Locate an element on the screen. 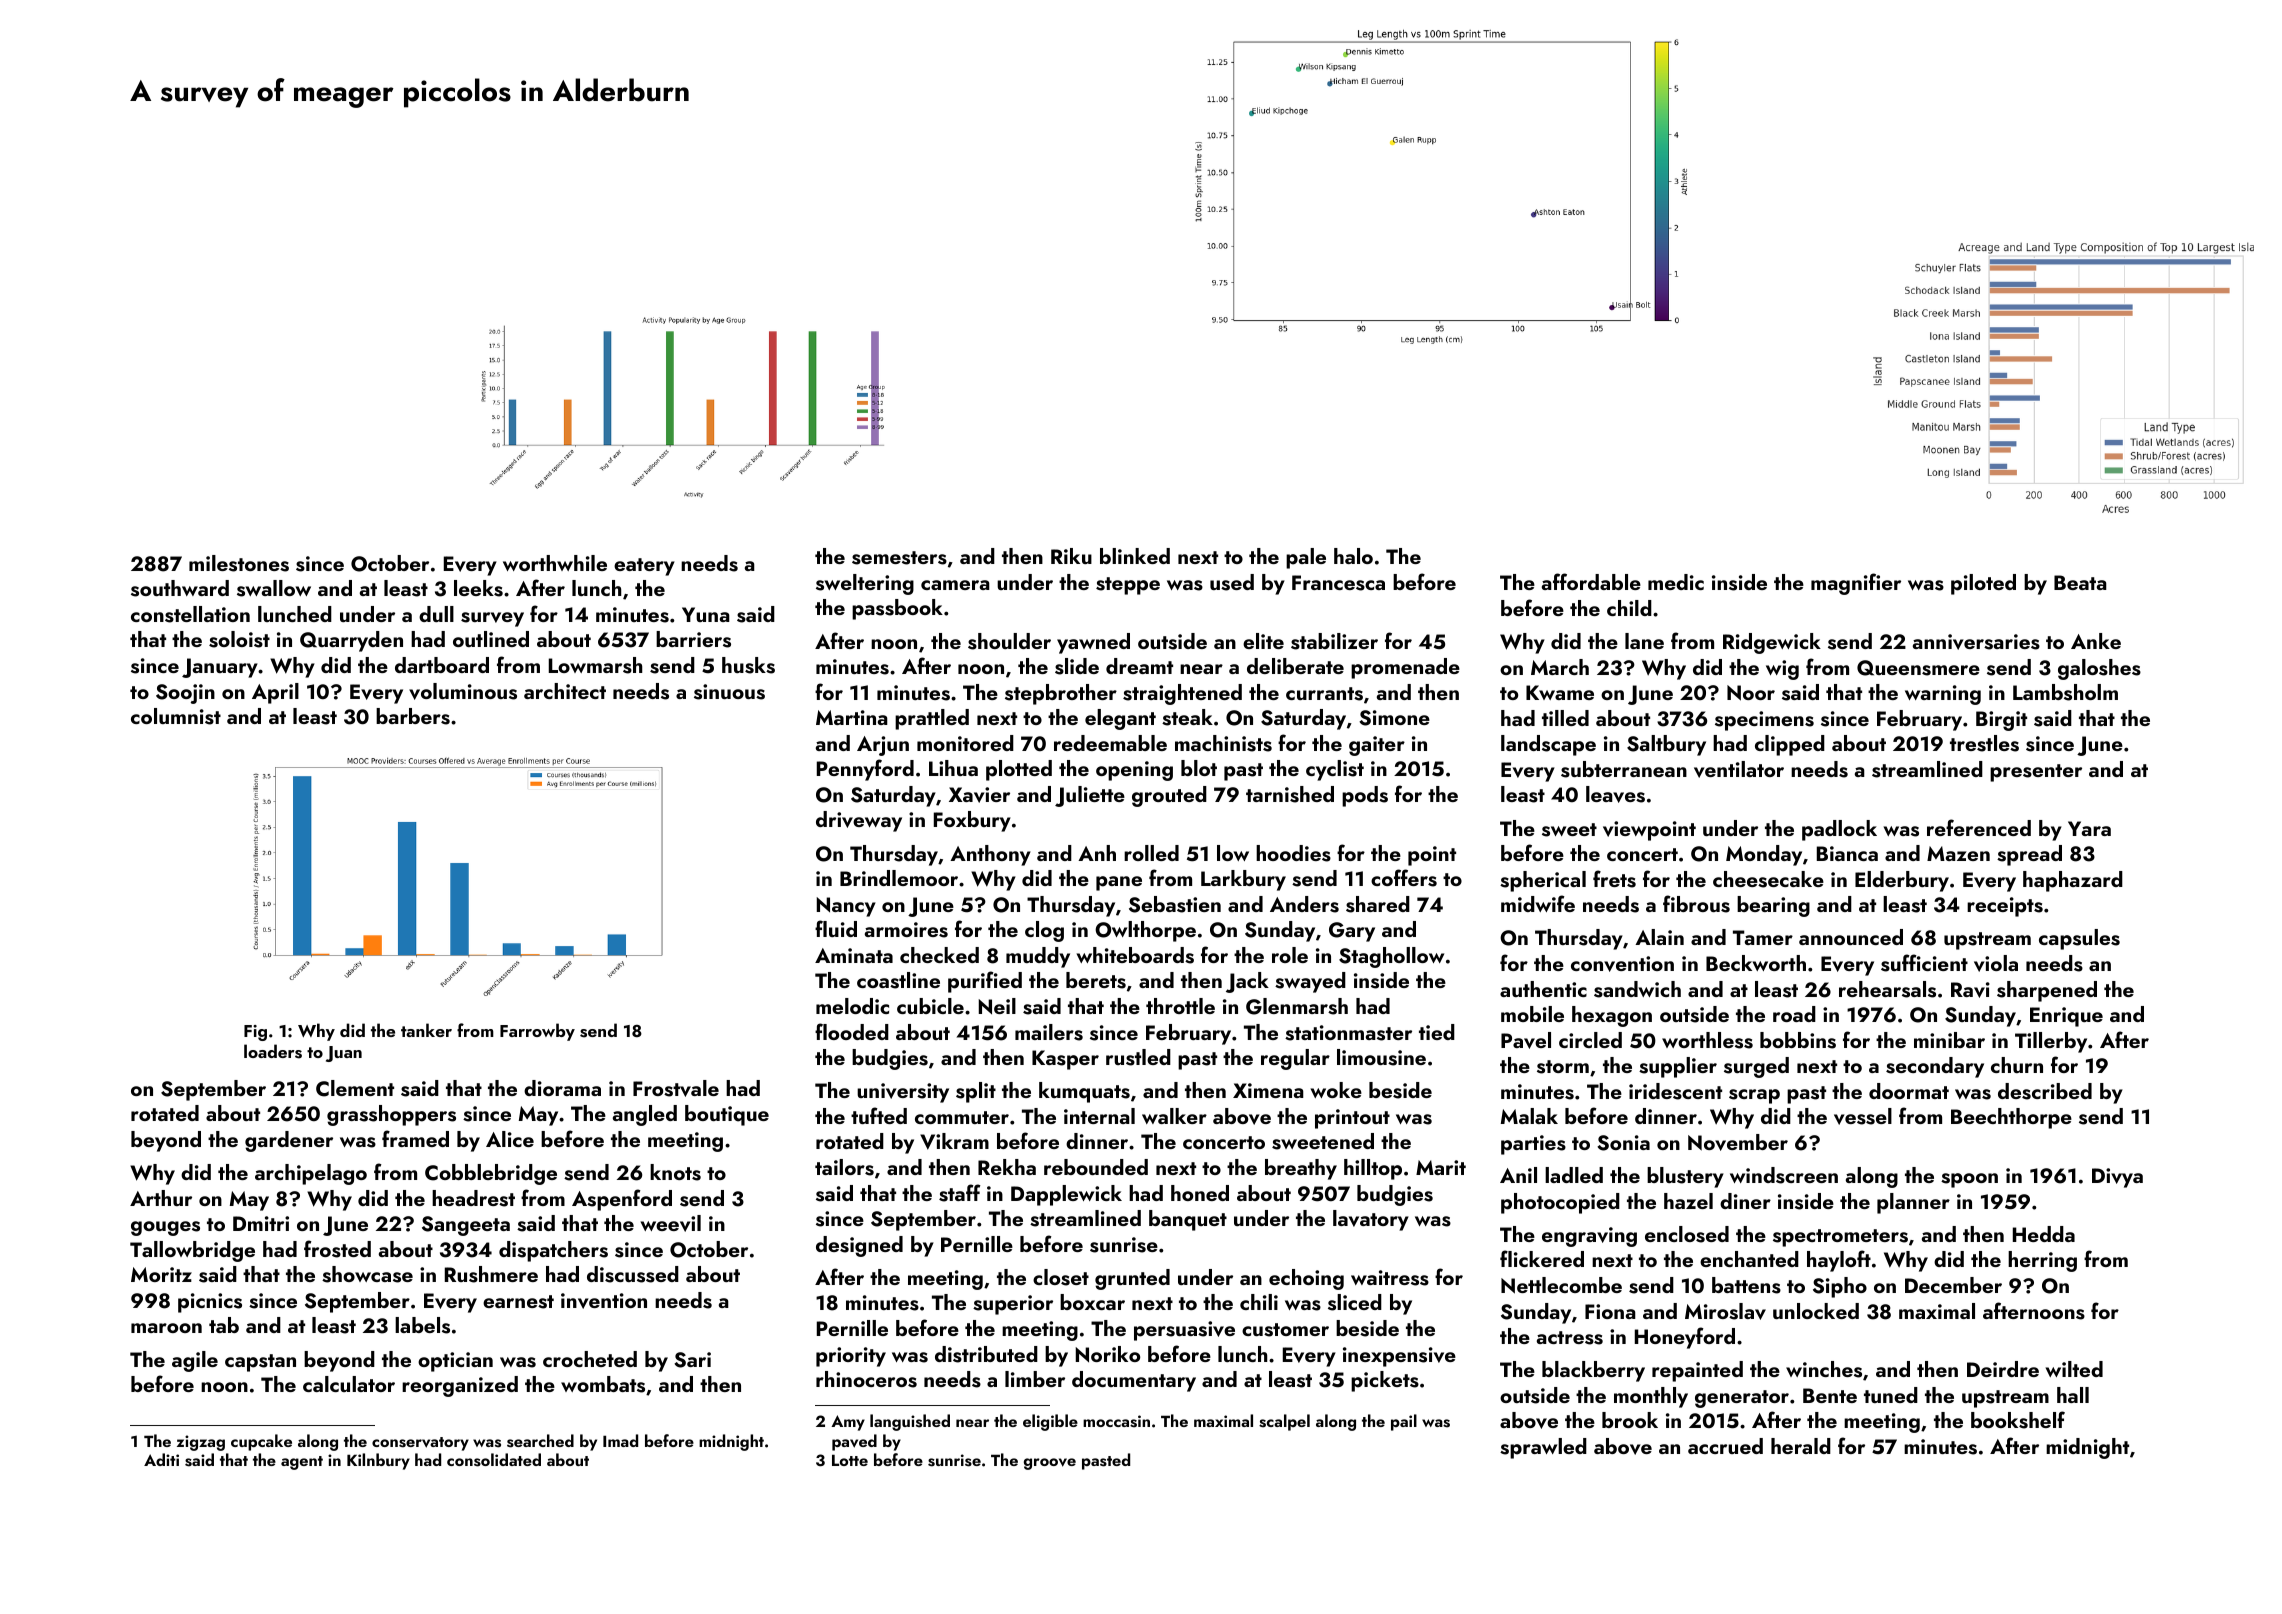 This screenshot has width=2282, height=1614. presenter is located at coordinates (2036, 773).
